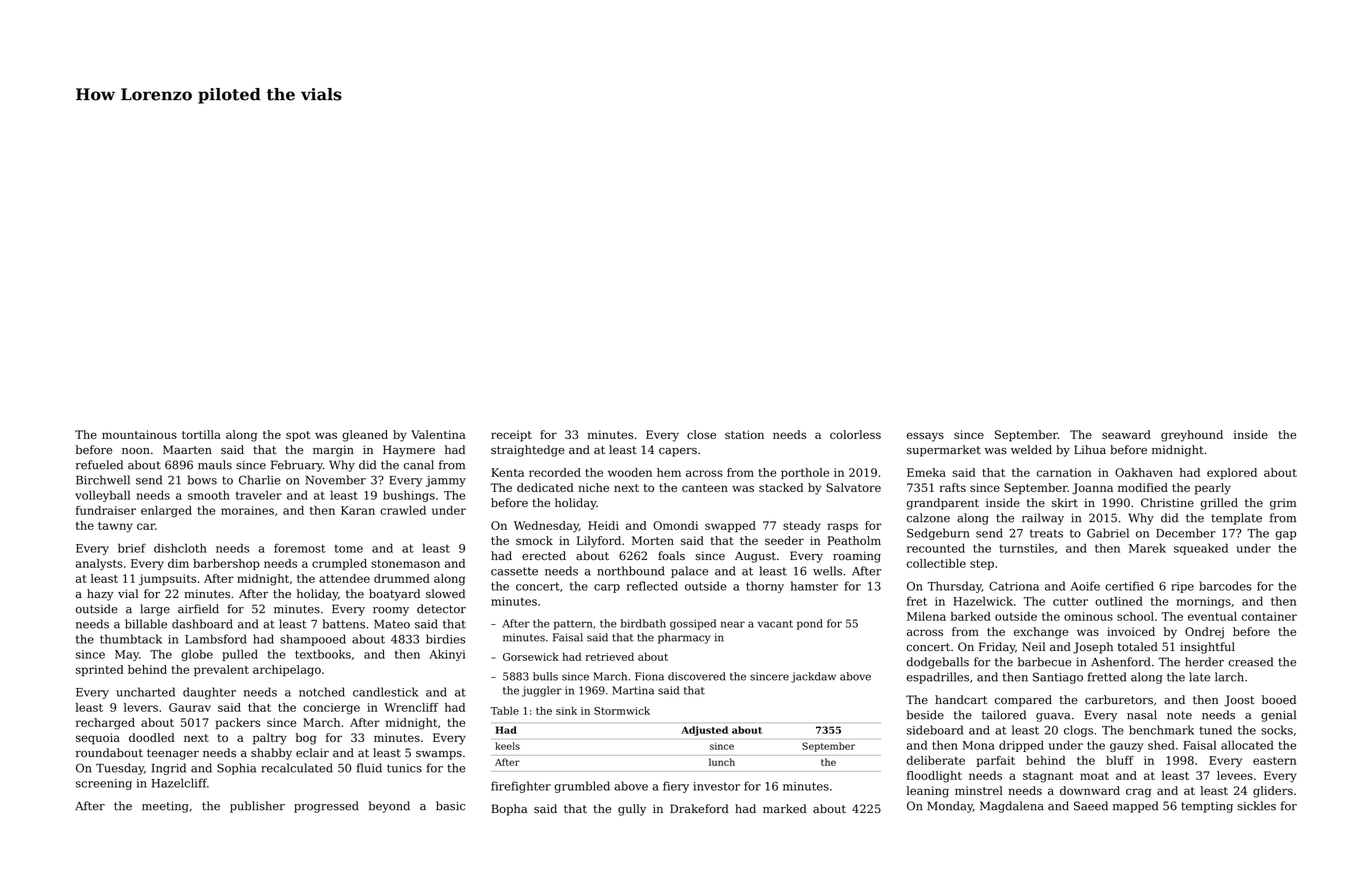 Image resolution: width=1372 pixels, height=887 pixels. I want to click on Karan, so click(358, 510).
